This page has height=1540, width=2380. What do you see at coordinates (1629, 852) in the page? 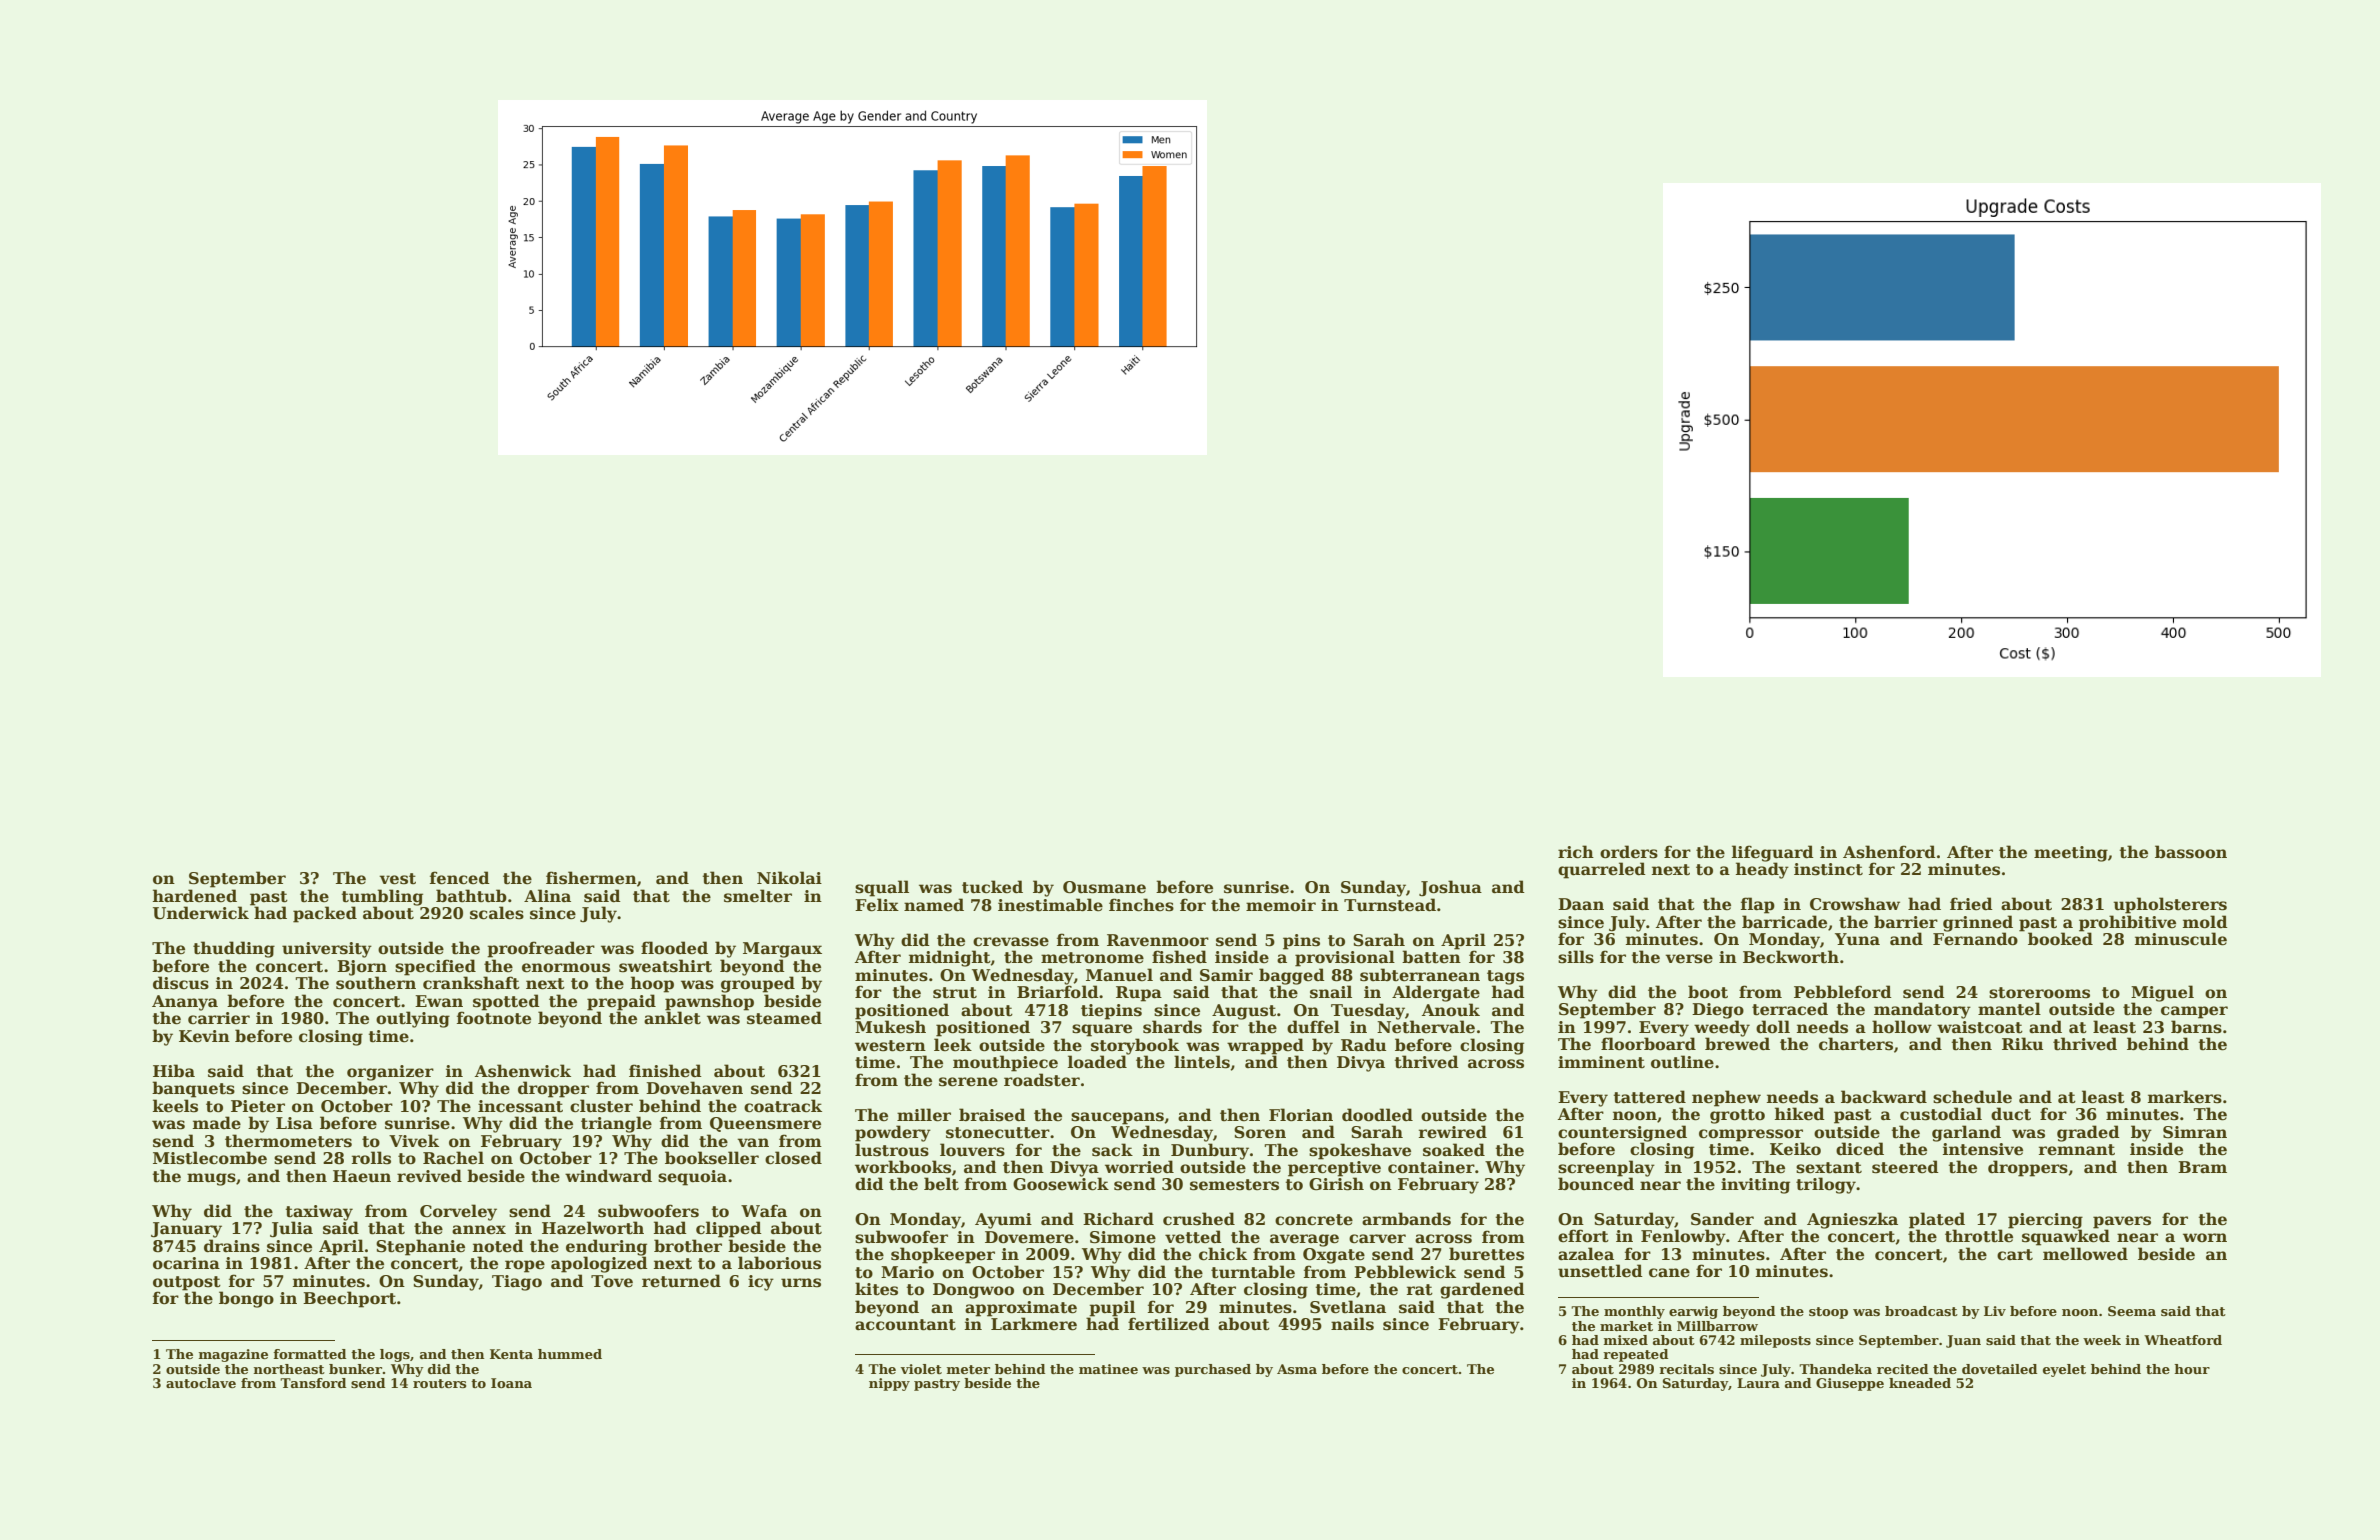
I see `orders` at bounding box center [1629, 852].
